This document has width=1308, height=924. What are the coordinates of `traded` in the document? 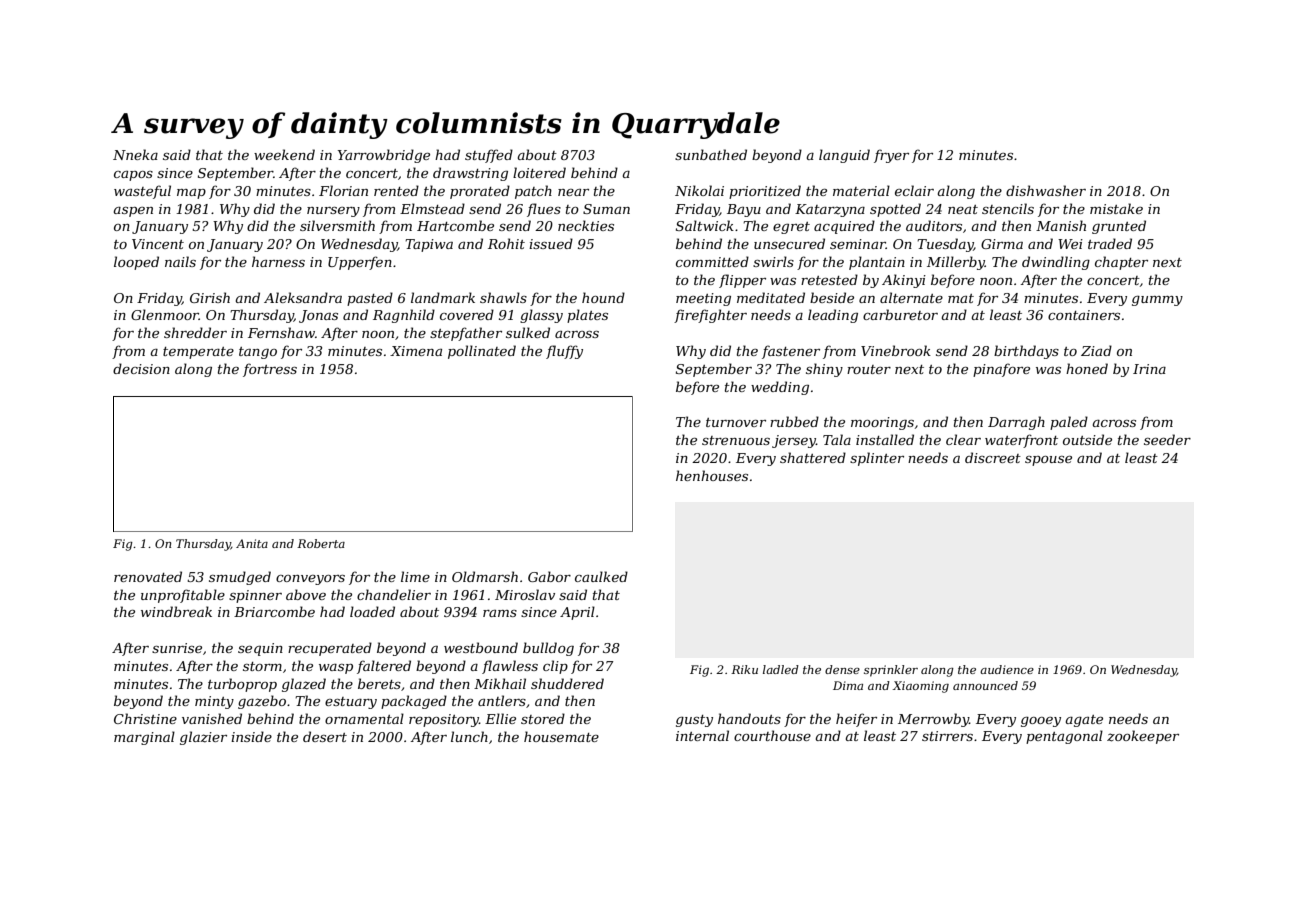 It's located at (1110, 243).
